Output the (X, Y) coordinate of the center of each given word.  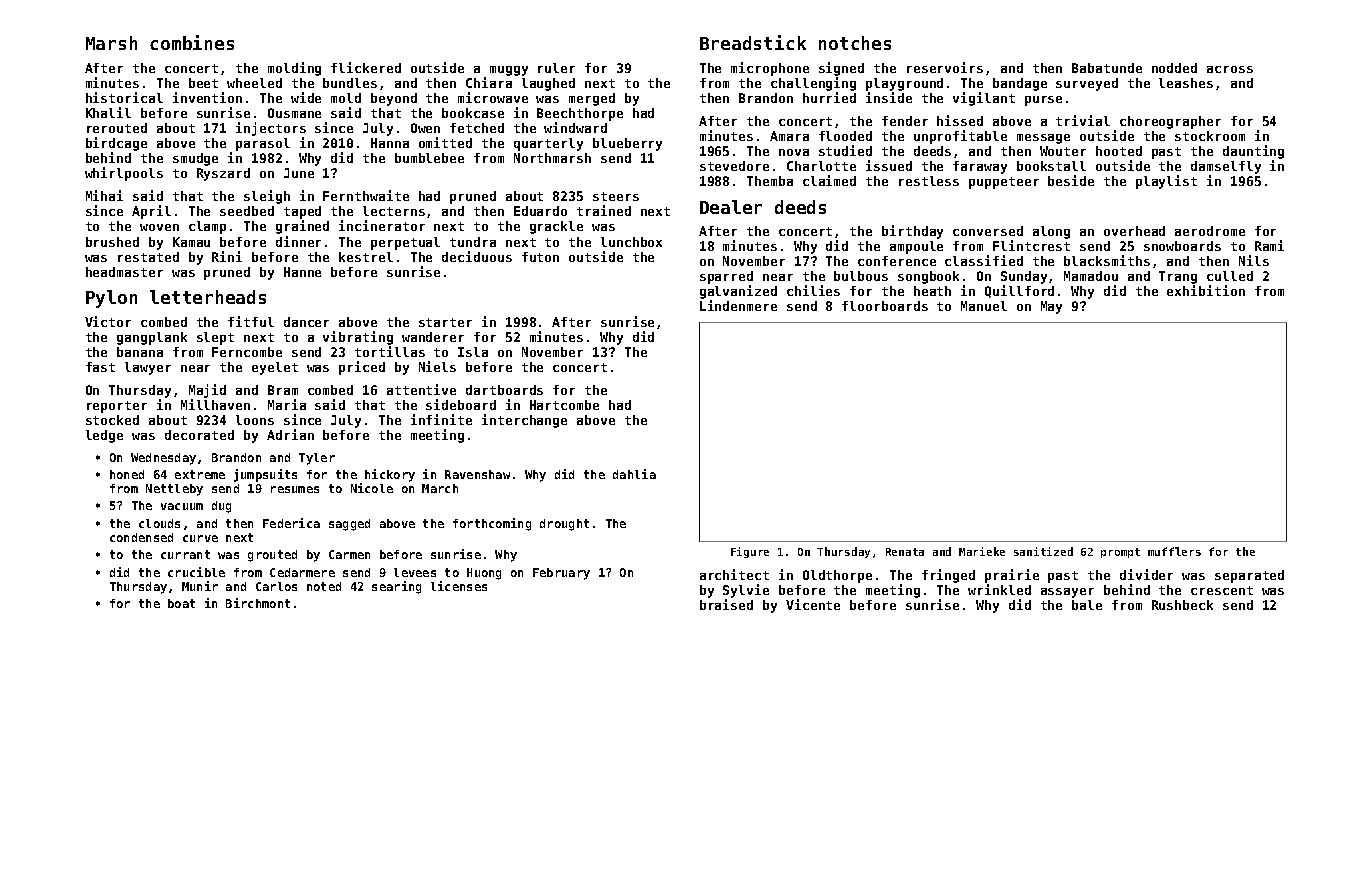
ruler (556, 68)
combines (192, 42)
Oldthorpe (837, 576)
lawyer (148, 368)
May (1051, 307)
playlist (1166, 182)
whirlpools (124, 174)
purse (1043, 101)
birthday (912, 232)
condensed (141, 537)
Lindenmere (738, 305)
